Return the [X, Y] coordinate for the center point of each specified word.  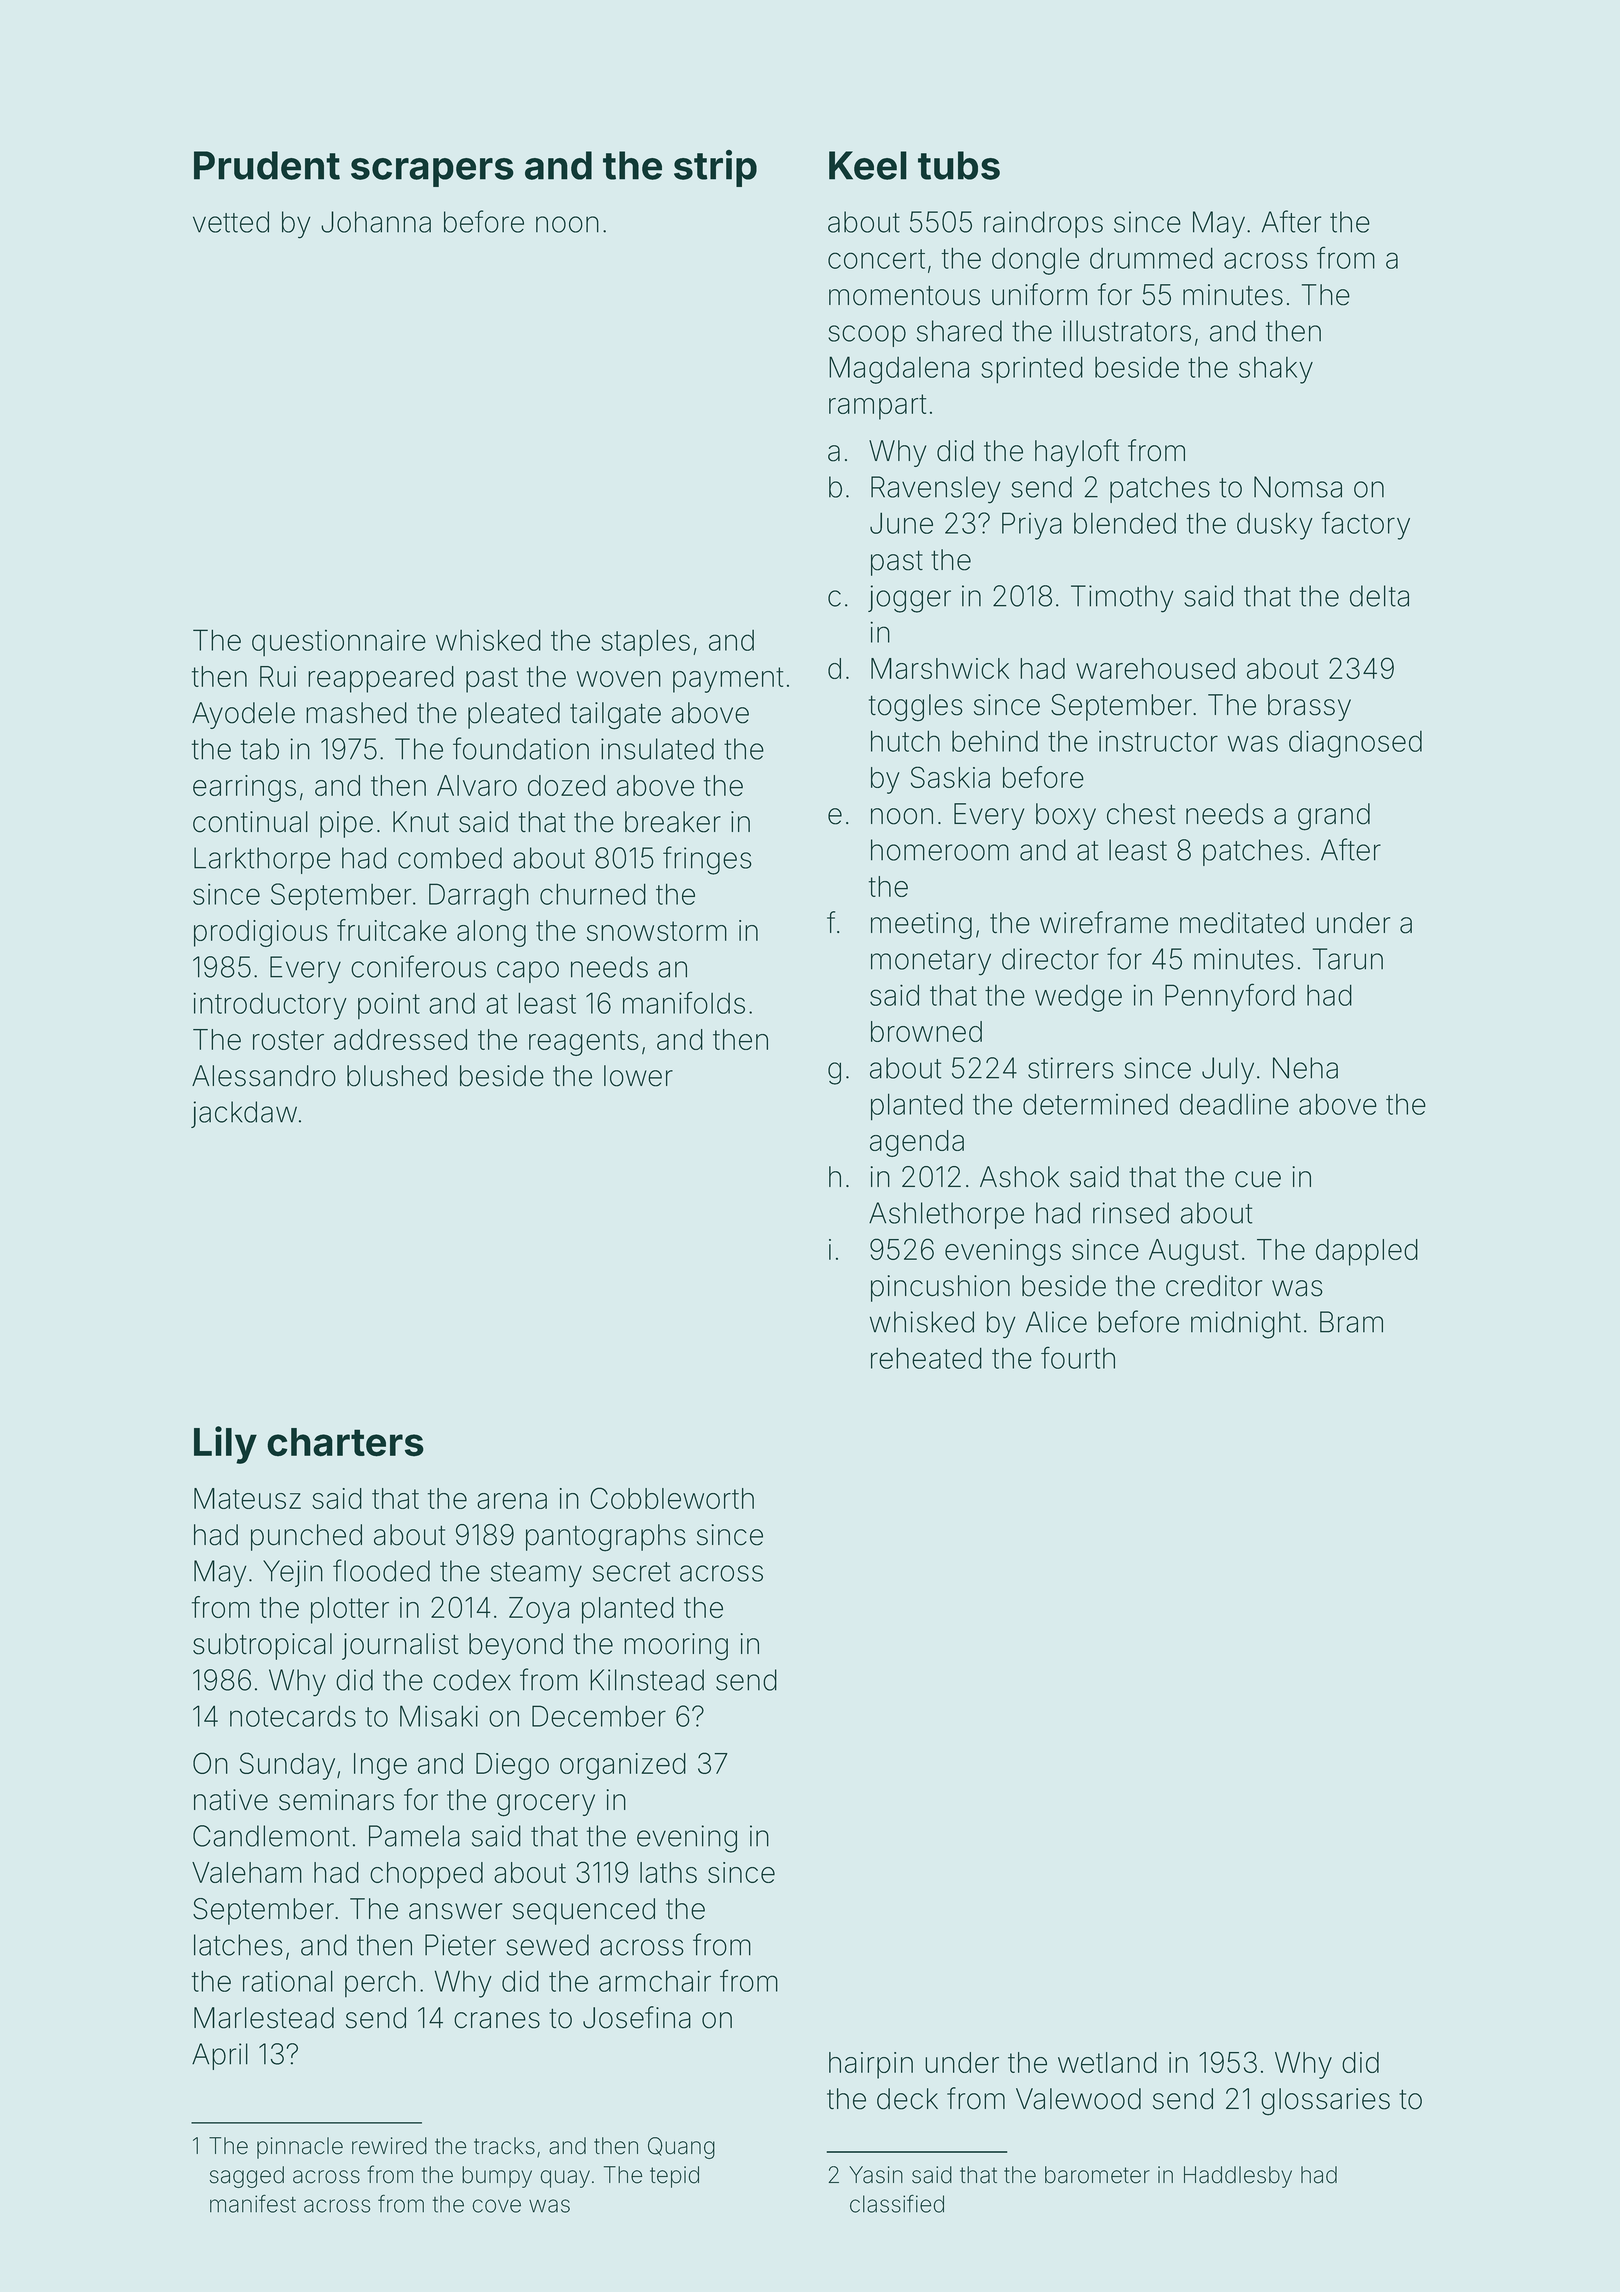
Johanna [376, 222]
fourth [1078, 1357]
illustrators [1127, 331]
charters [345, 1442]
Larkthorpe [262, 860]
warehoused [1155, 668]
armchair [655, 1981]
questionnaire [339, 643]
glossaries [1325, 2102]
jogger [909, 599]
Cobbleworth [672, 1498]
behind [995, 741]
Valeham [247, 1872]
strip [715, 168]
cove [497, 2206]
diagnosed [1355, 744]
